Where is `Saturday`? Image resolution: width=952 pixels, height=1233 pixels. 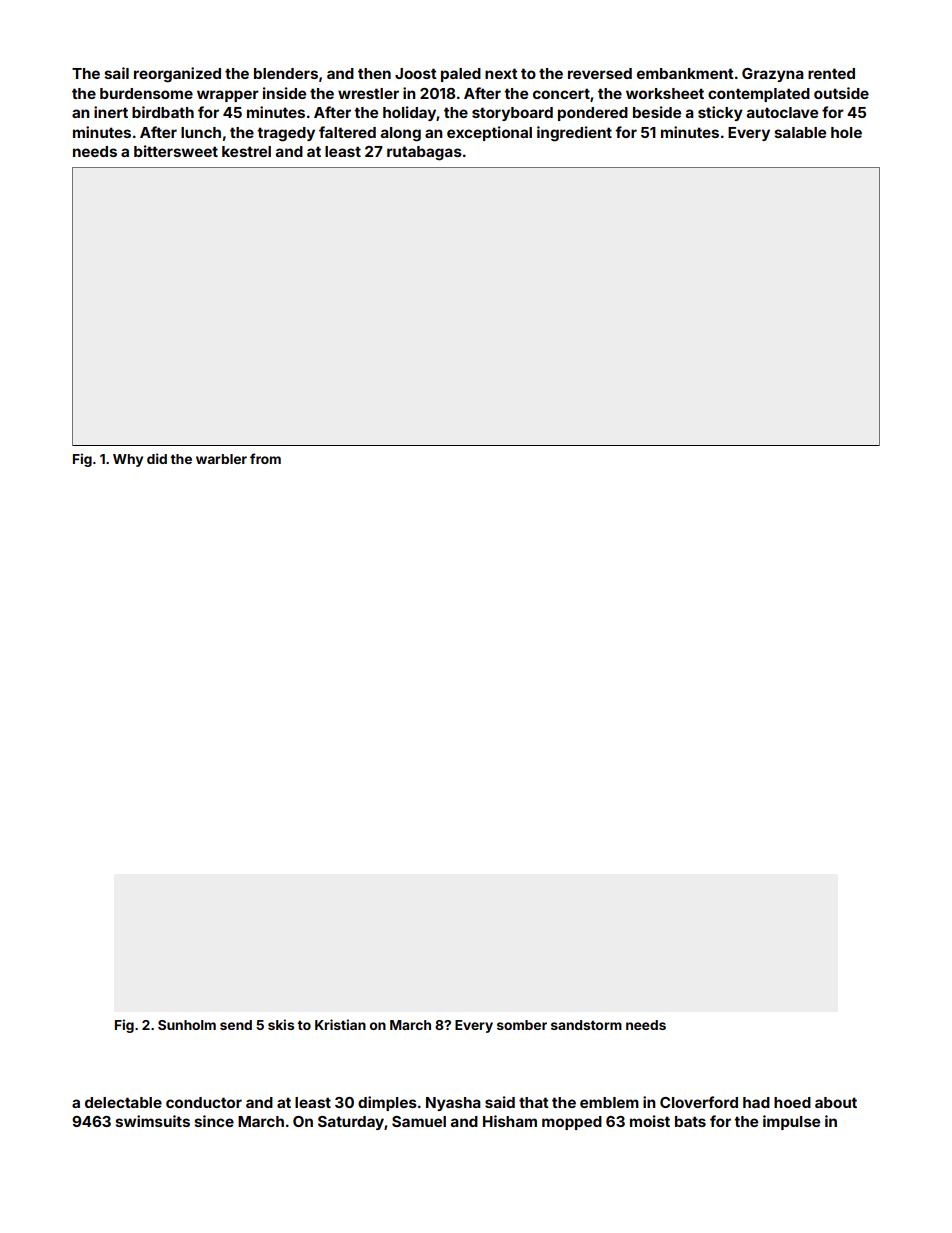 Saturday is located at coordinates (351, 1123).
